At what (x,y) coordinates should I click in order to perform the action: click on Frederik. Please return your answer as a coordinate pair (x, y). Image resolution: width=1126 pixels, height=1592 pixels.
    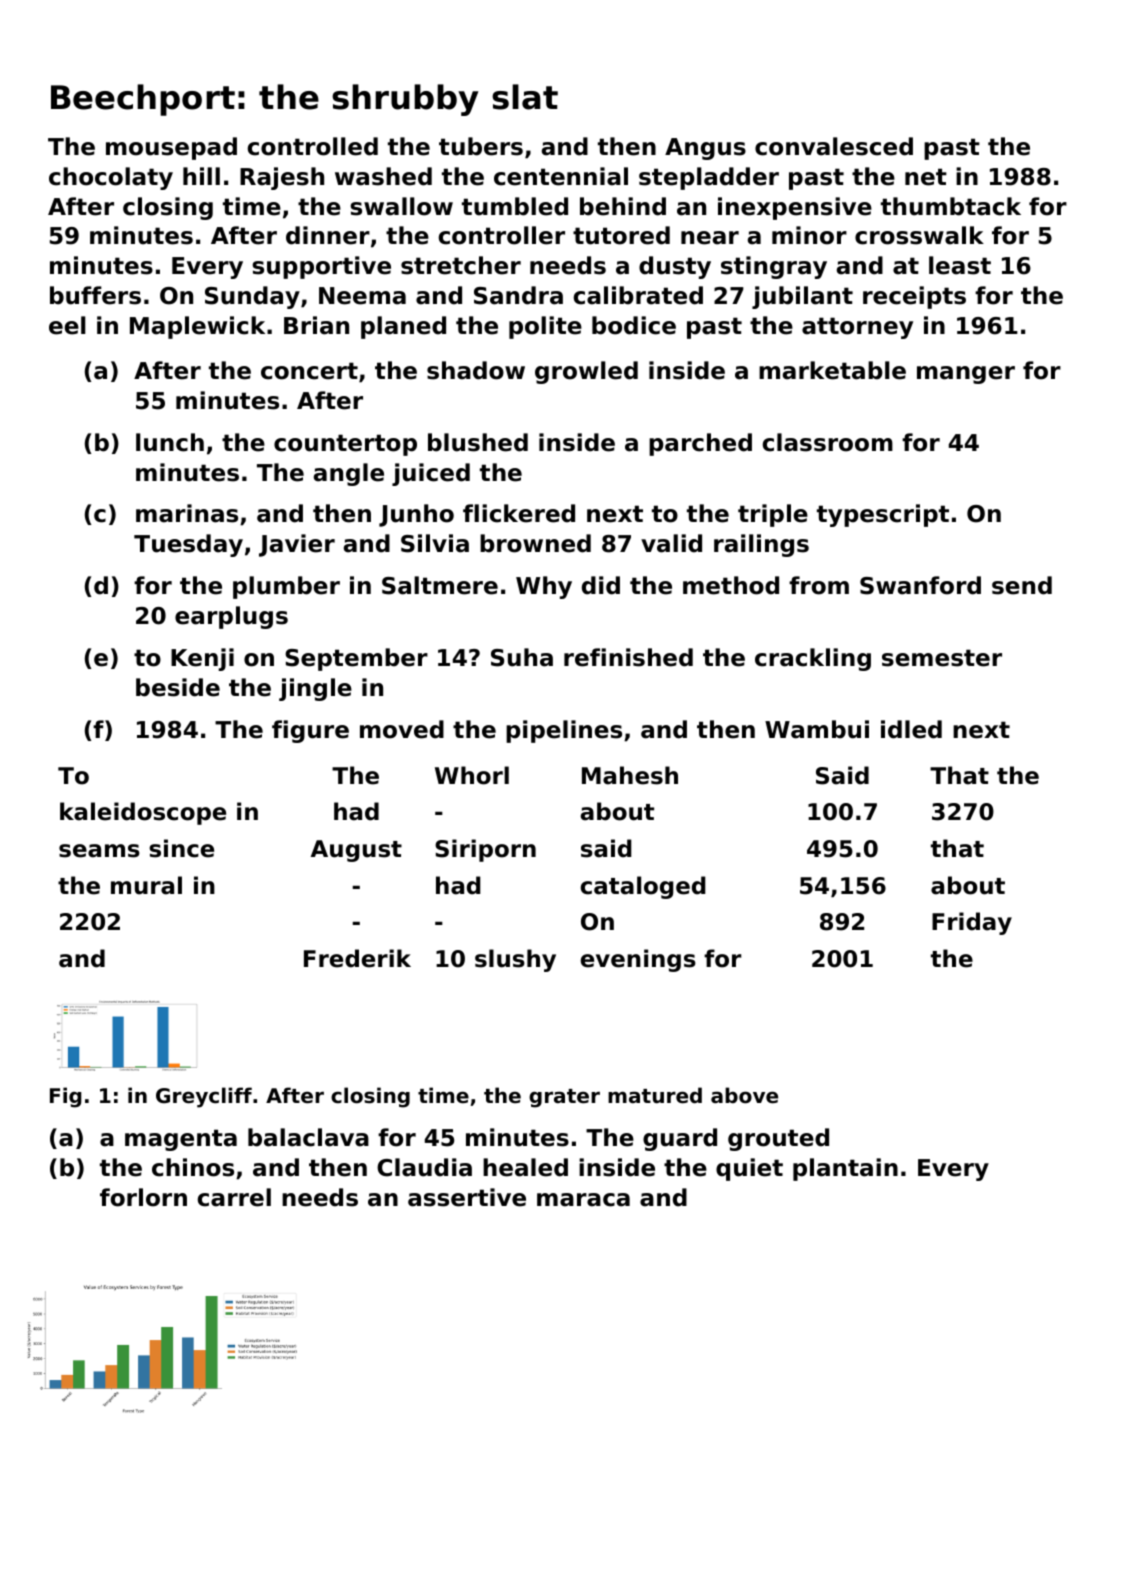
    Looking at the image, I should click on (357, 958).
